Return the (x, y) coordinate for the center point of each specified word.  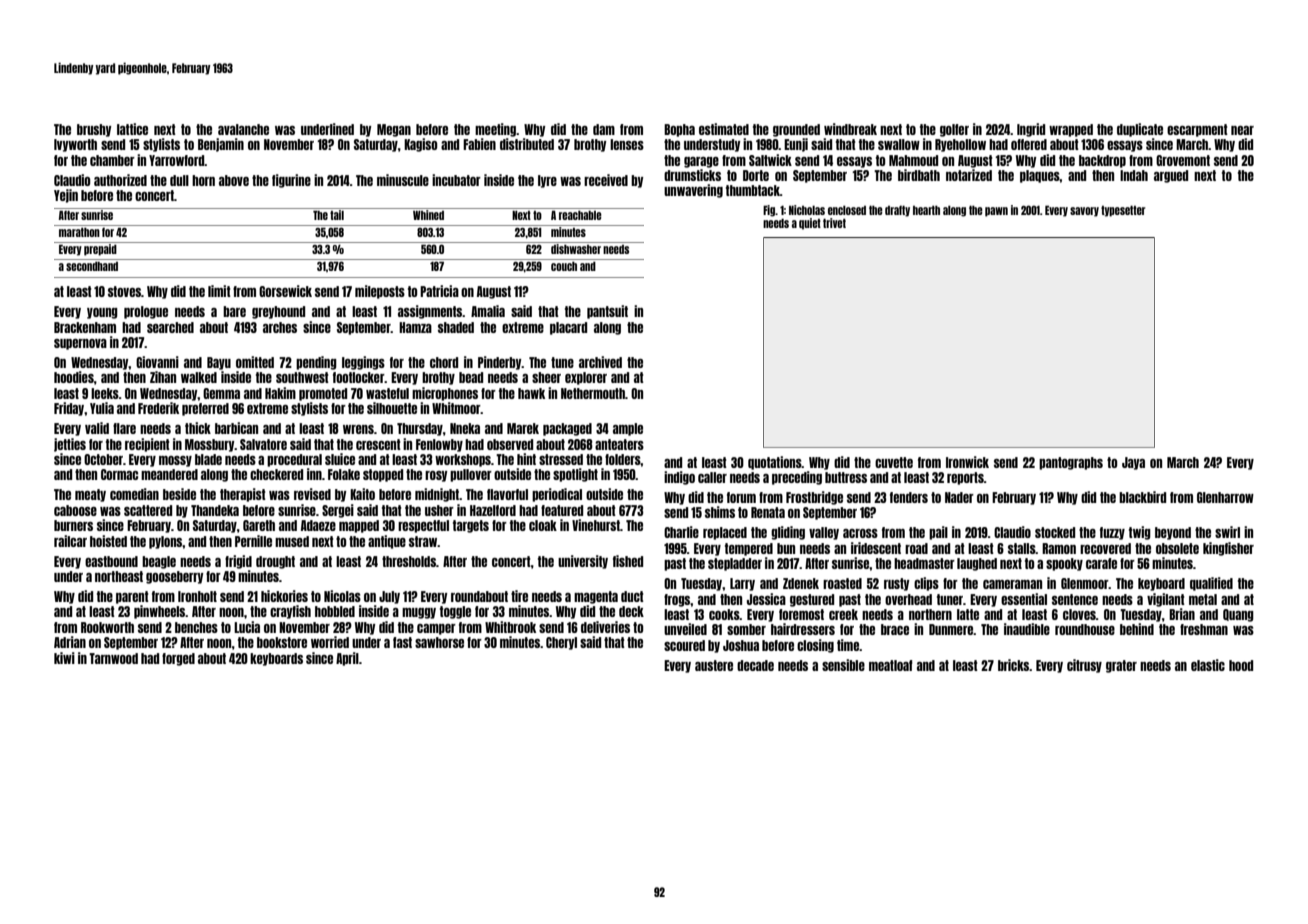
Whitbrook (510, 627)
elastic (1208, 665)
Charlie (681, 532)
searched (170, 327)
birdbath (919, 175)
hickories (284, 596)
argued (1171, 176)
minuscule (403, 180)
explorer (586, 378)
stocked (1055, 532)
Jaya (1133, 463)
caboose (75, 510)
